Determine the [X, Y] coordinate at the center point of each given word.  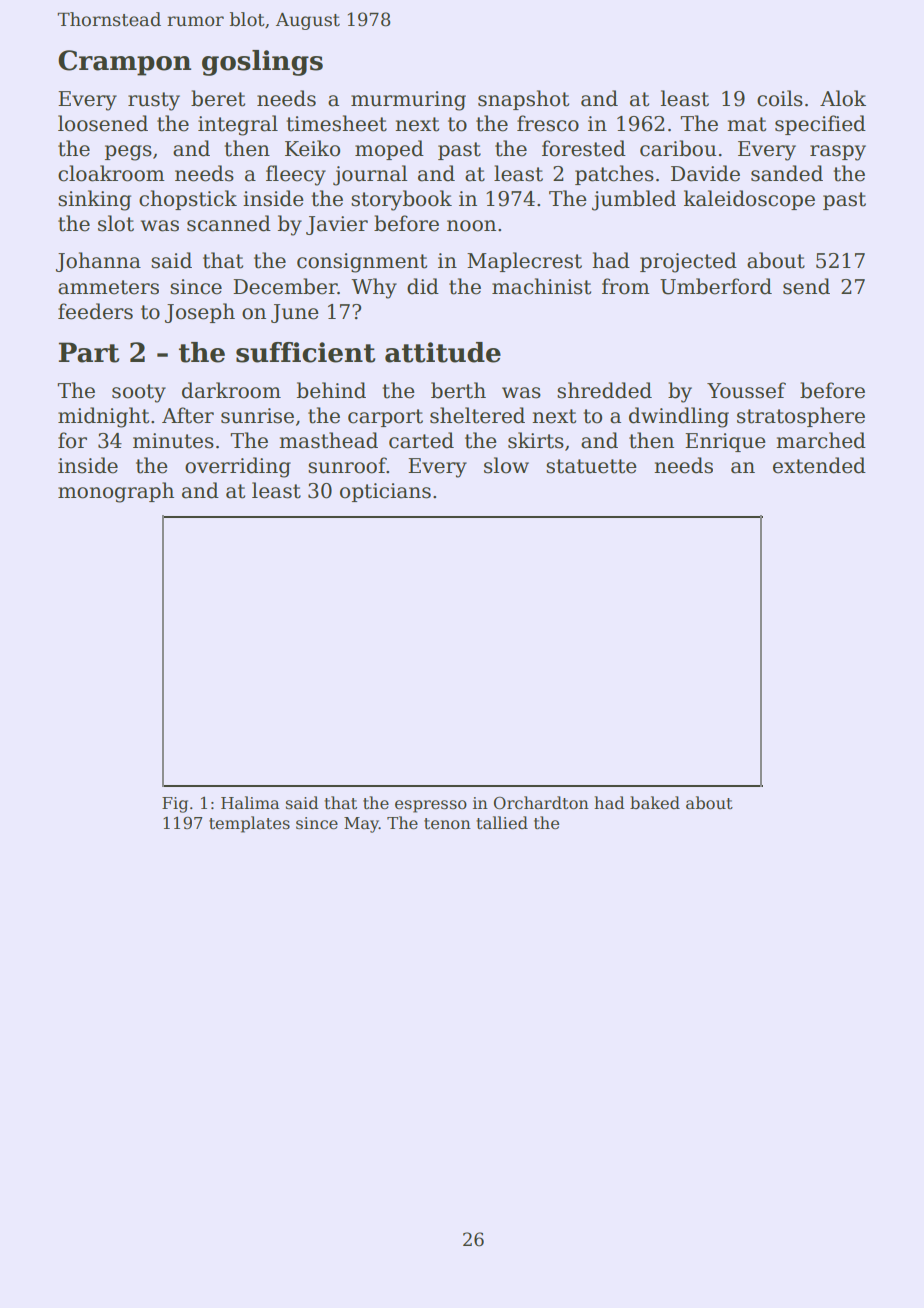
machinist [541, 286]
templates [249, 824]
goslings [262, 63]
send [806, 286]
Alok [843, 98]
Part [89, 352]
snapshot [523, 100]
